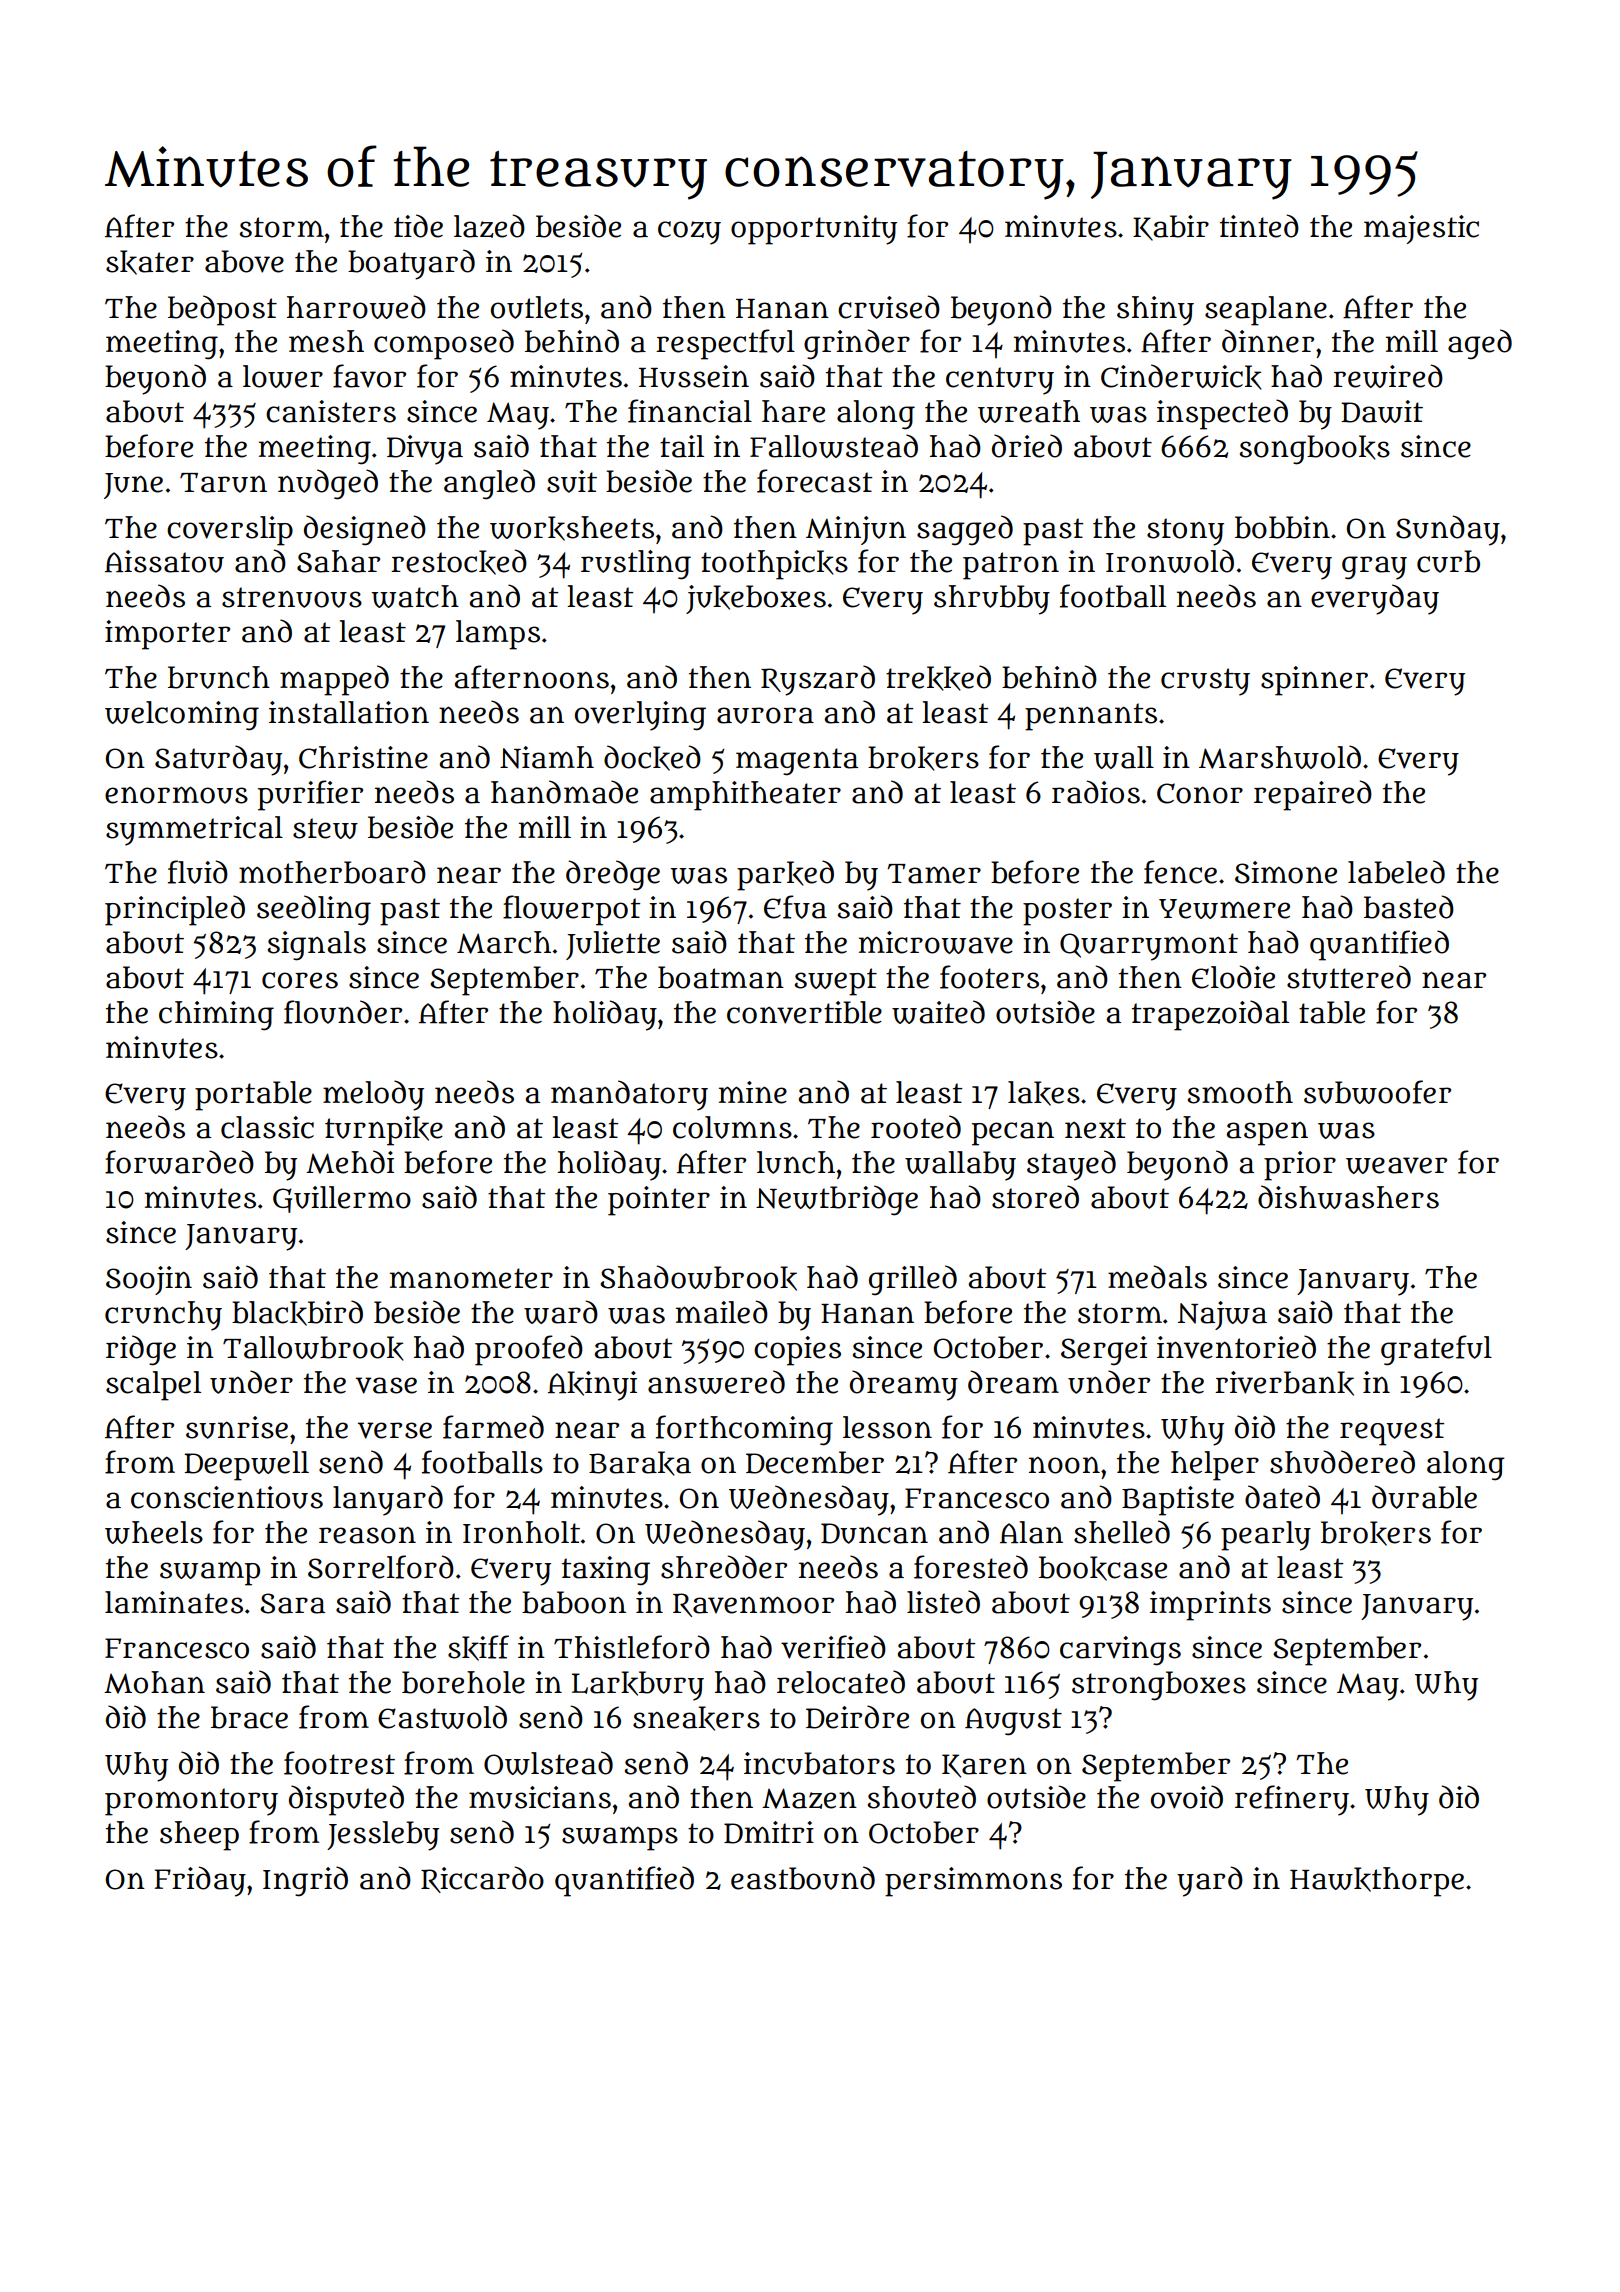 This image has width=1620, height=2292. Describe the element at coordinates (1374, 568) in the image. I see `gray` at that location.
